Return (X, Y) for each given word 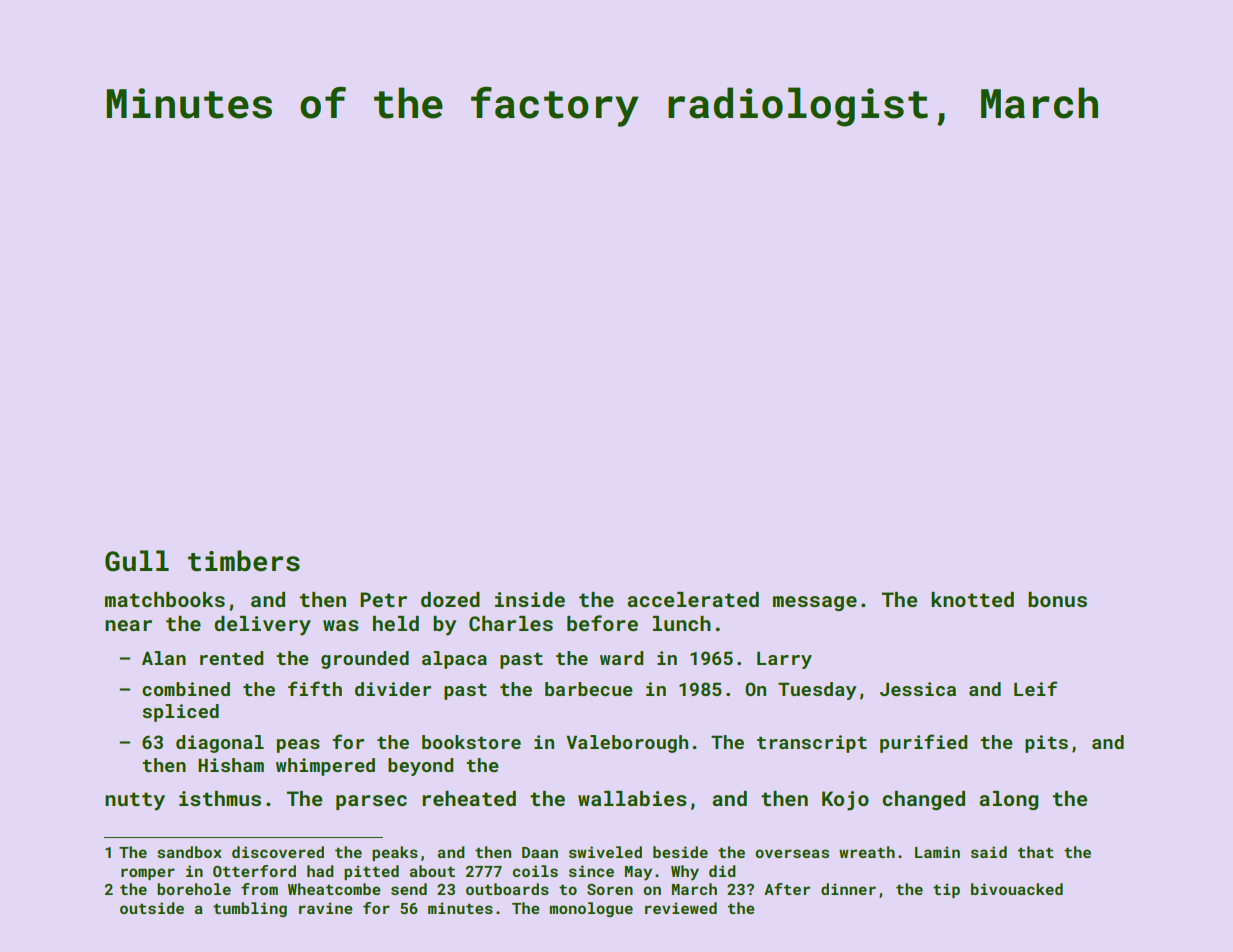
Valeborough (627, 744)
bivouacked (1017, 889)
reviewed (681, 908)
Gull (137, 561)
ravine (326, 908)
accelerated (693, 599)
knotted (972, 599)
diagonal (220, 744)
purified (923, 743)
